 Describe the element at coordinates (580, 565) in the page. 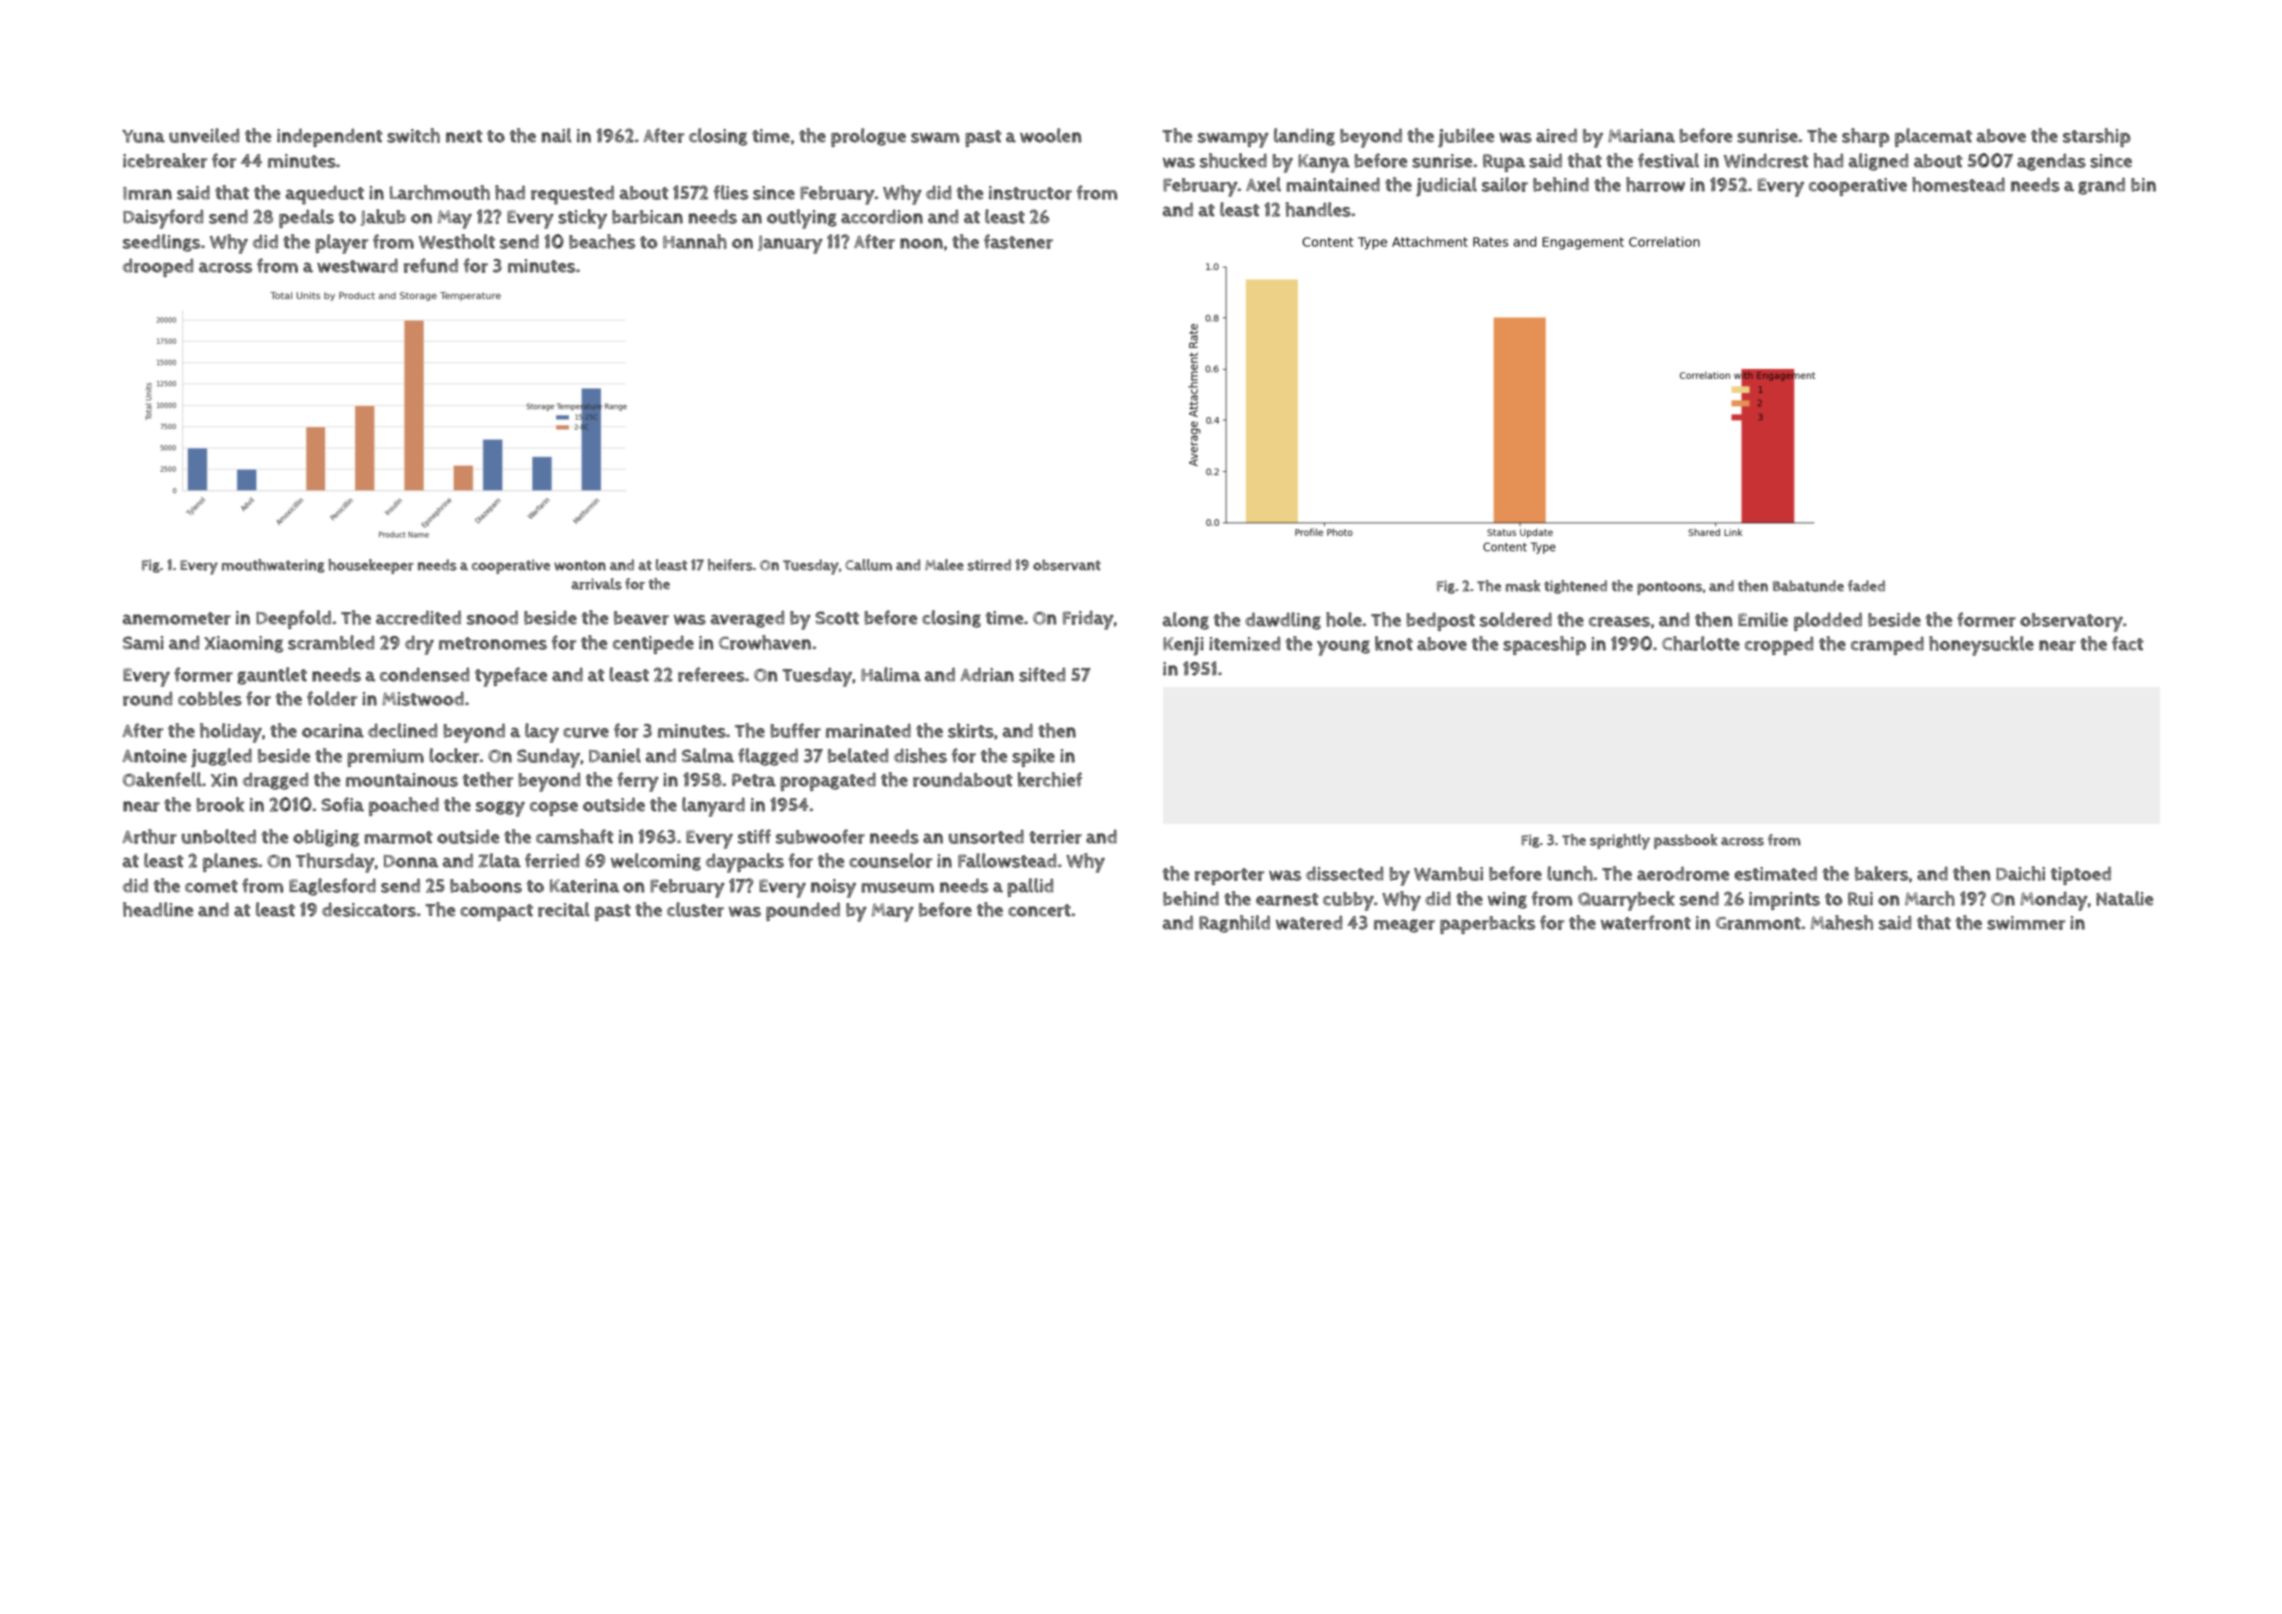

I see `wonton` at that location.
